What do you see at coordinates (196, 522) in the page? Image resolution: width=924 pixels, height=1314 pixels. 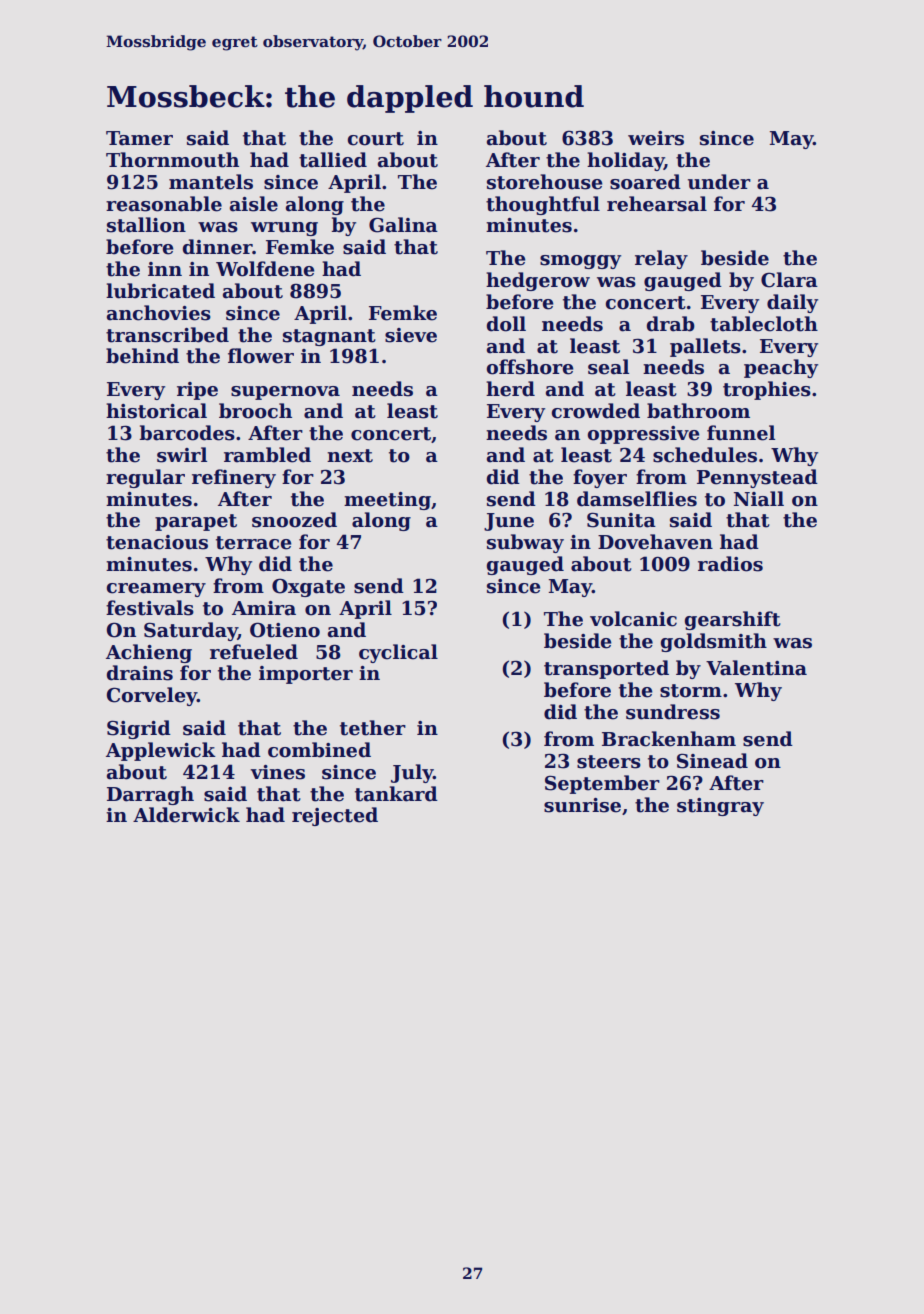 I see `parapet` at bounding box center [196, 522].
